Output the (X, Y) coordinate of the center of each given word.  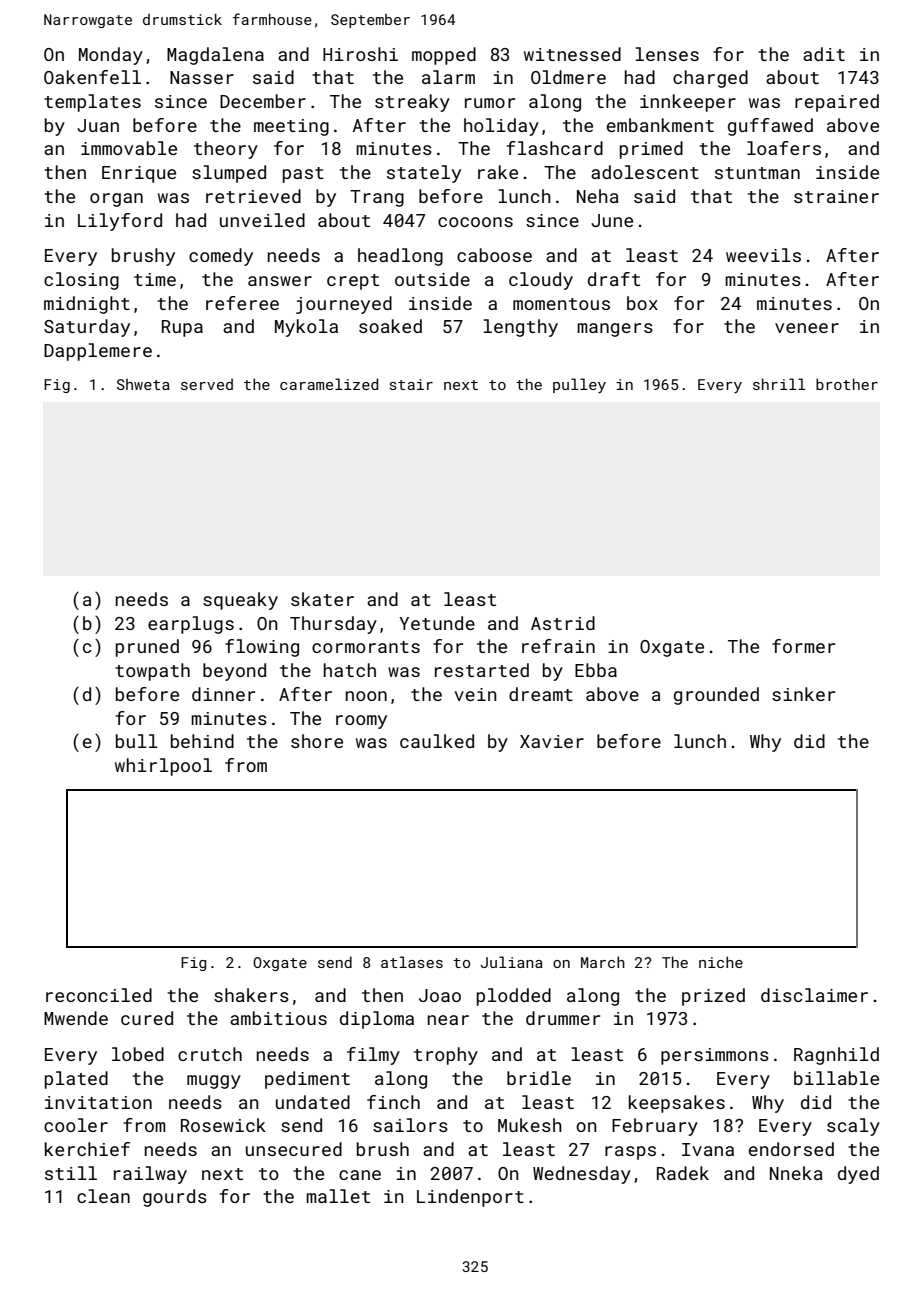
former (803, 646)
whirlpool (163, 767)
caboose (494, 255)
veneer (807, 328)
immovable (129, 148)
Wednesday (582, 1175)
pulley (579, 385)
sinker (803, 694)
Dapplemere (98, 352)
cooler (76, 1125)
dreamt (541, 694)
